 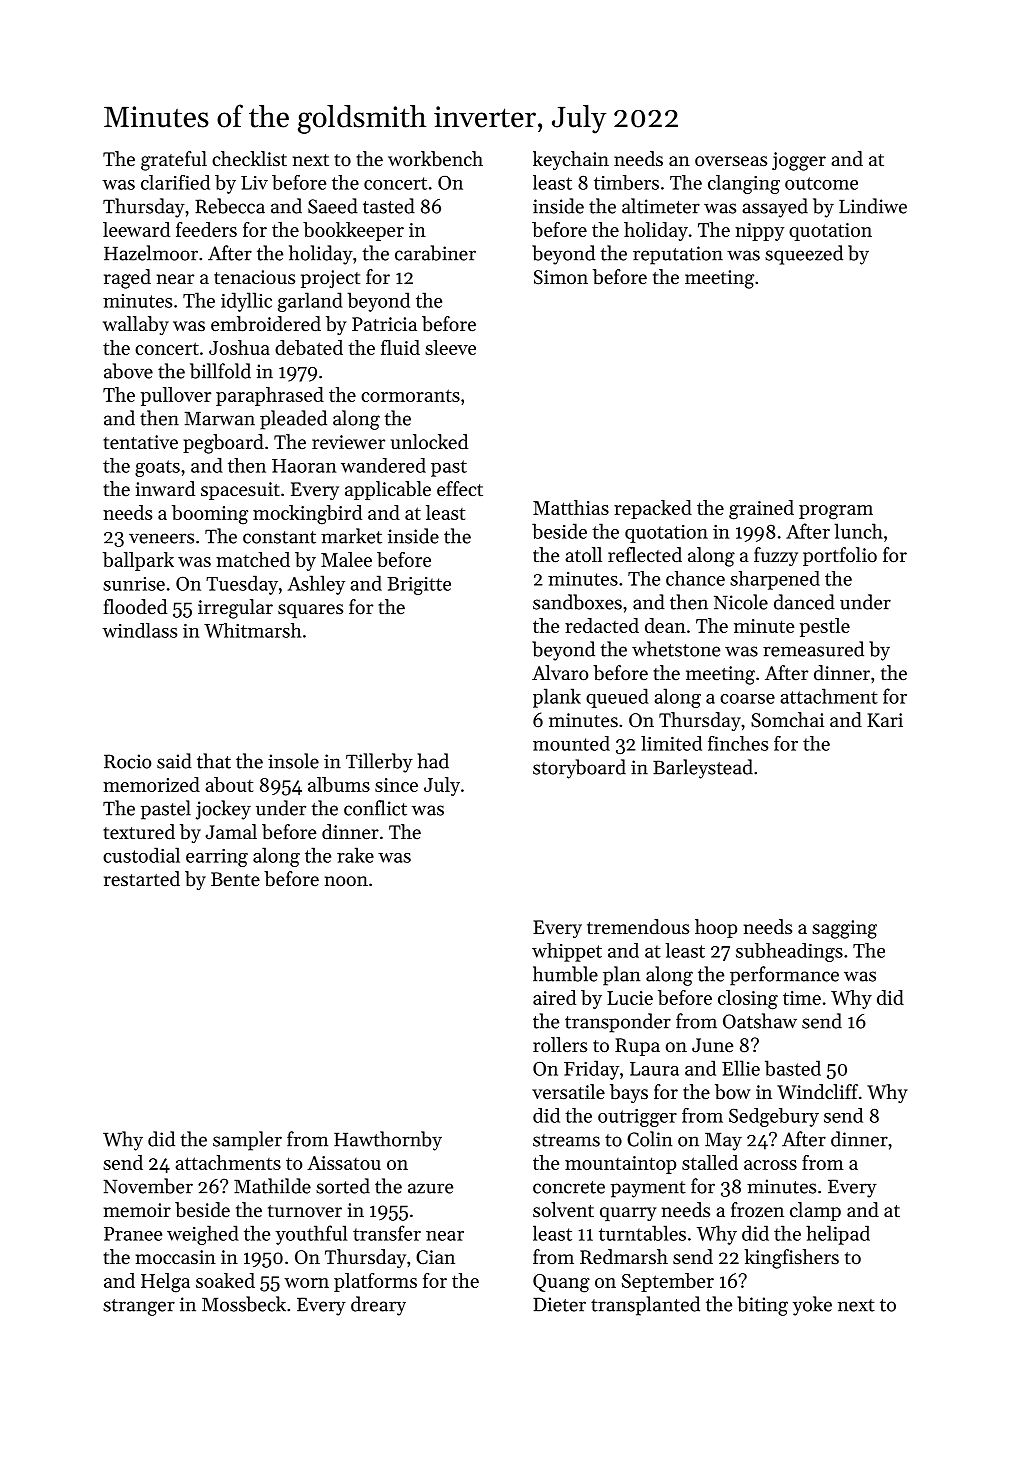 I want to click on Patricia, so click(x=384, y=324).
